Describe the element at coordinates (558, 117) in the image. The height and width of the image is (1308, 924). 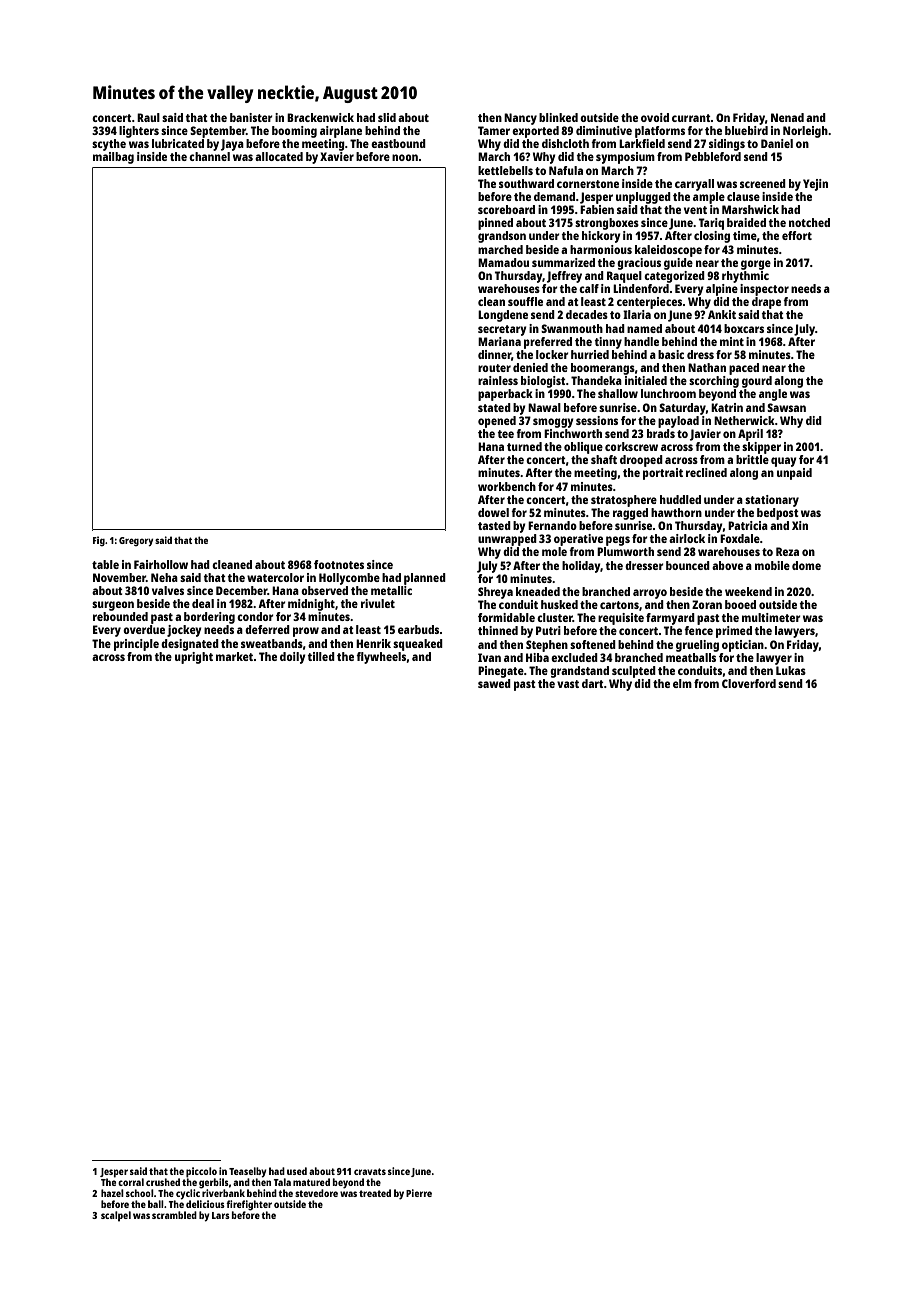
I see `blinked` at that location.
